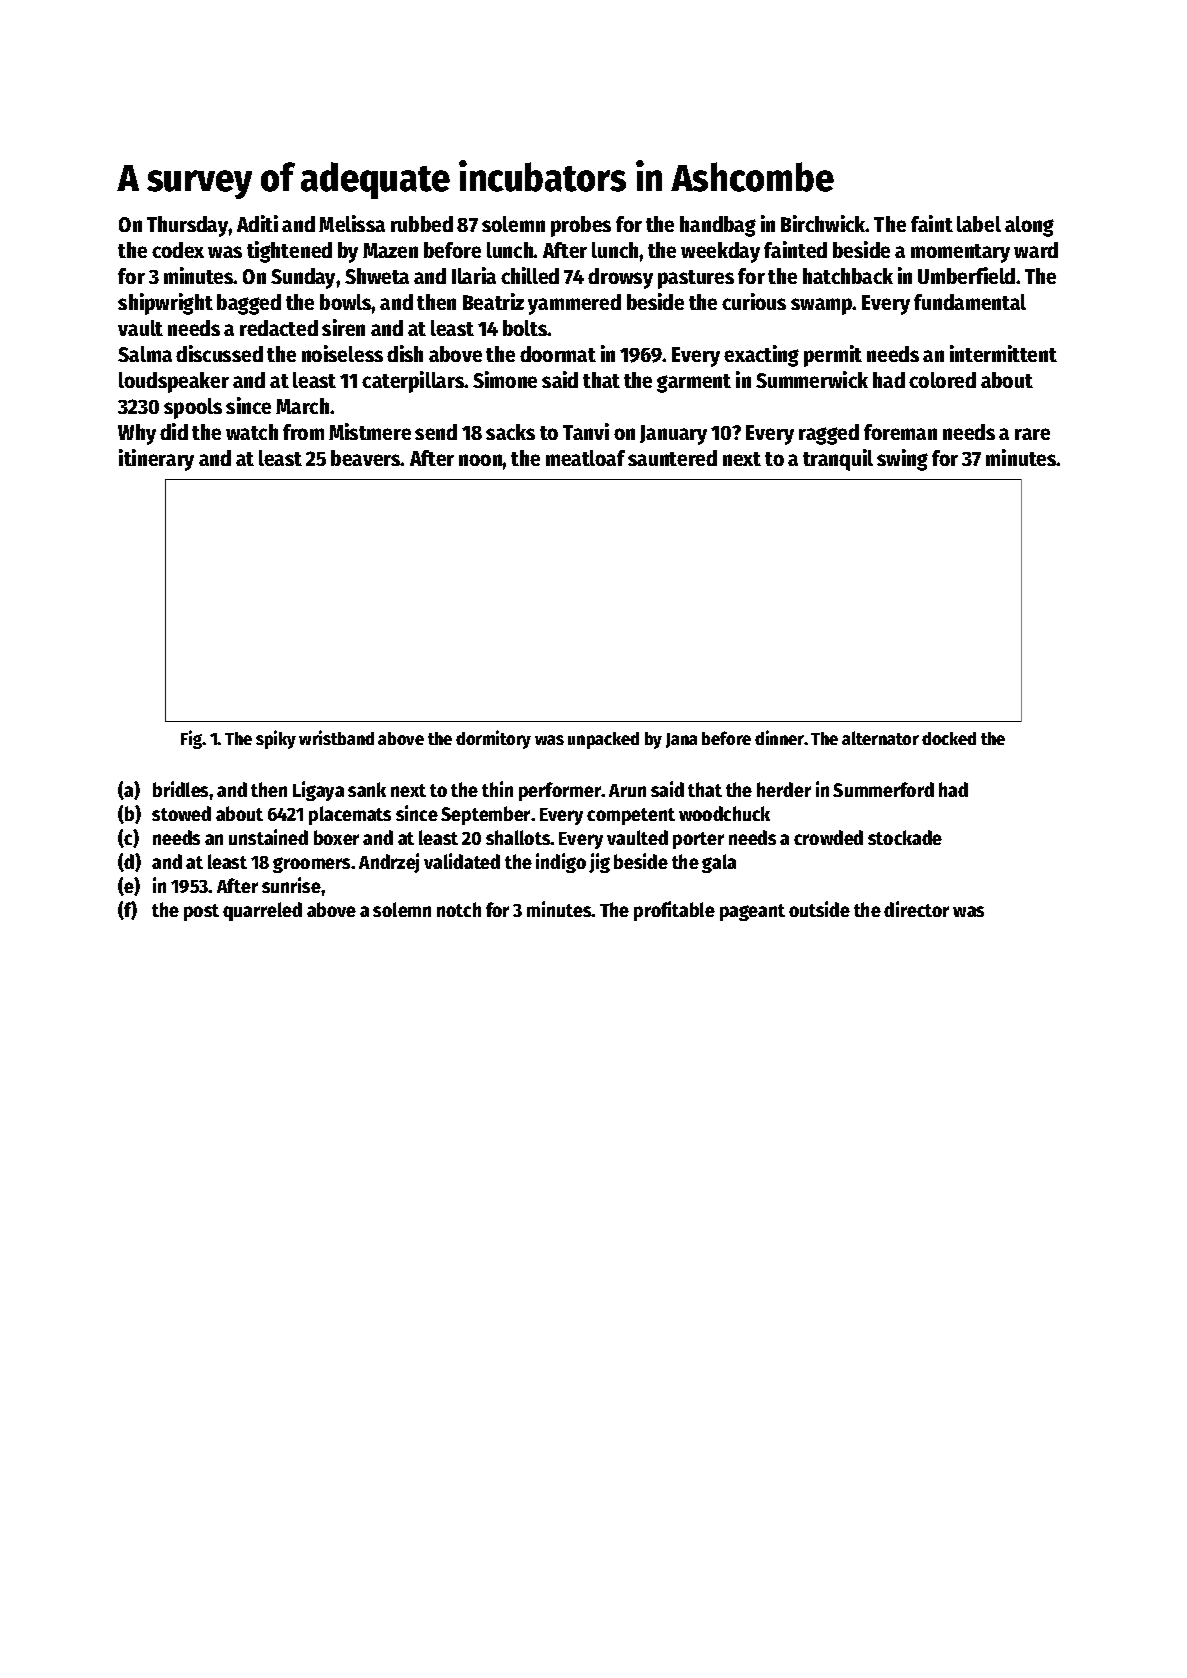 The height and width of the page is (1678, 1187). I want to click on Andrzej, so click(389, 863).
